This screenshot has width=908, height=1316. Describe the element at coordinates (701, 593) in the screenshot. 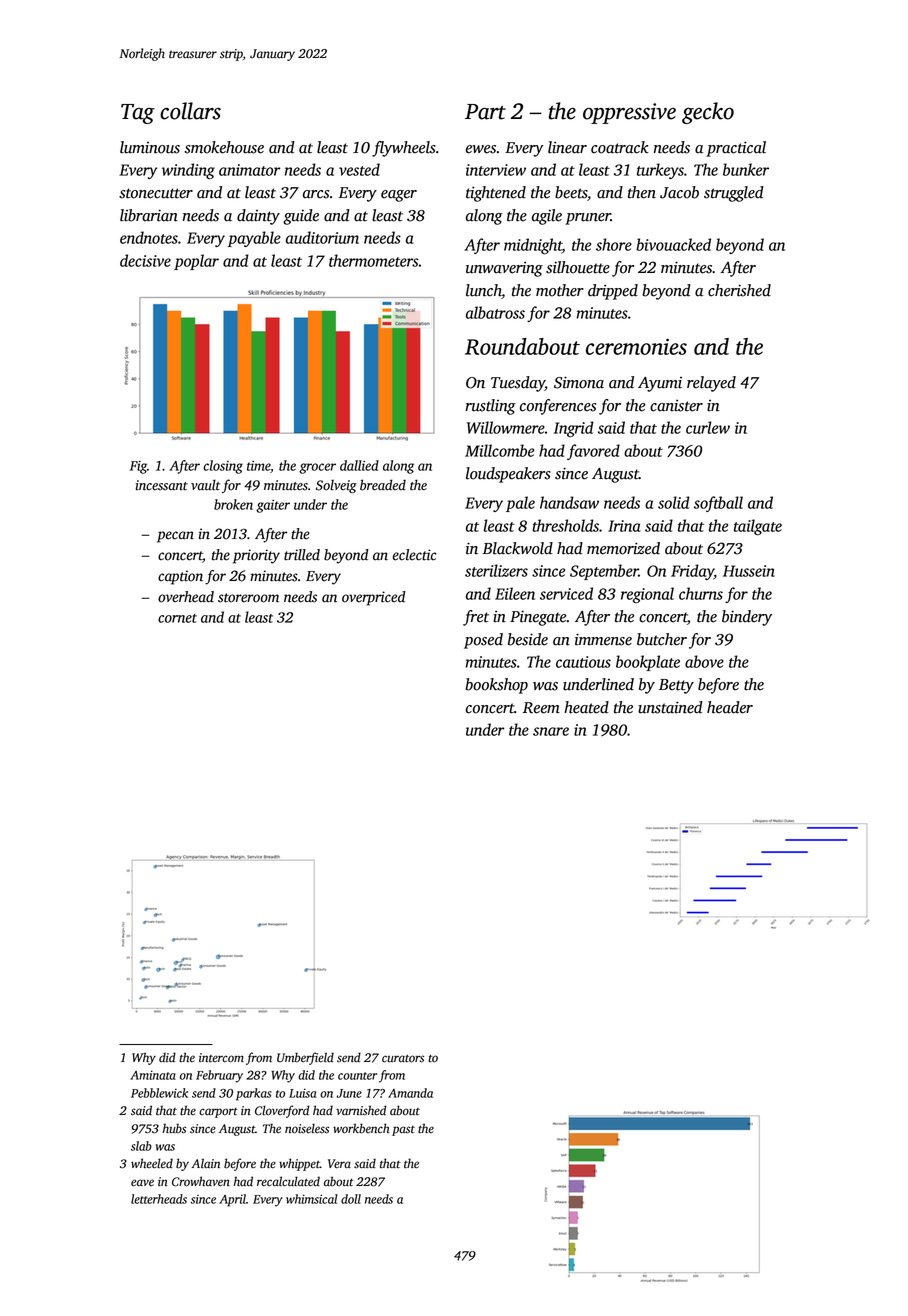

I see `churns` at that location.
